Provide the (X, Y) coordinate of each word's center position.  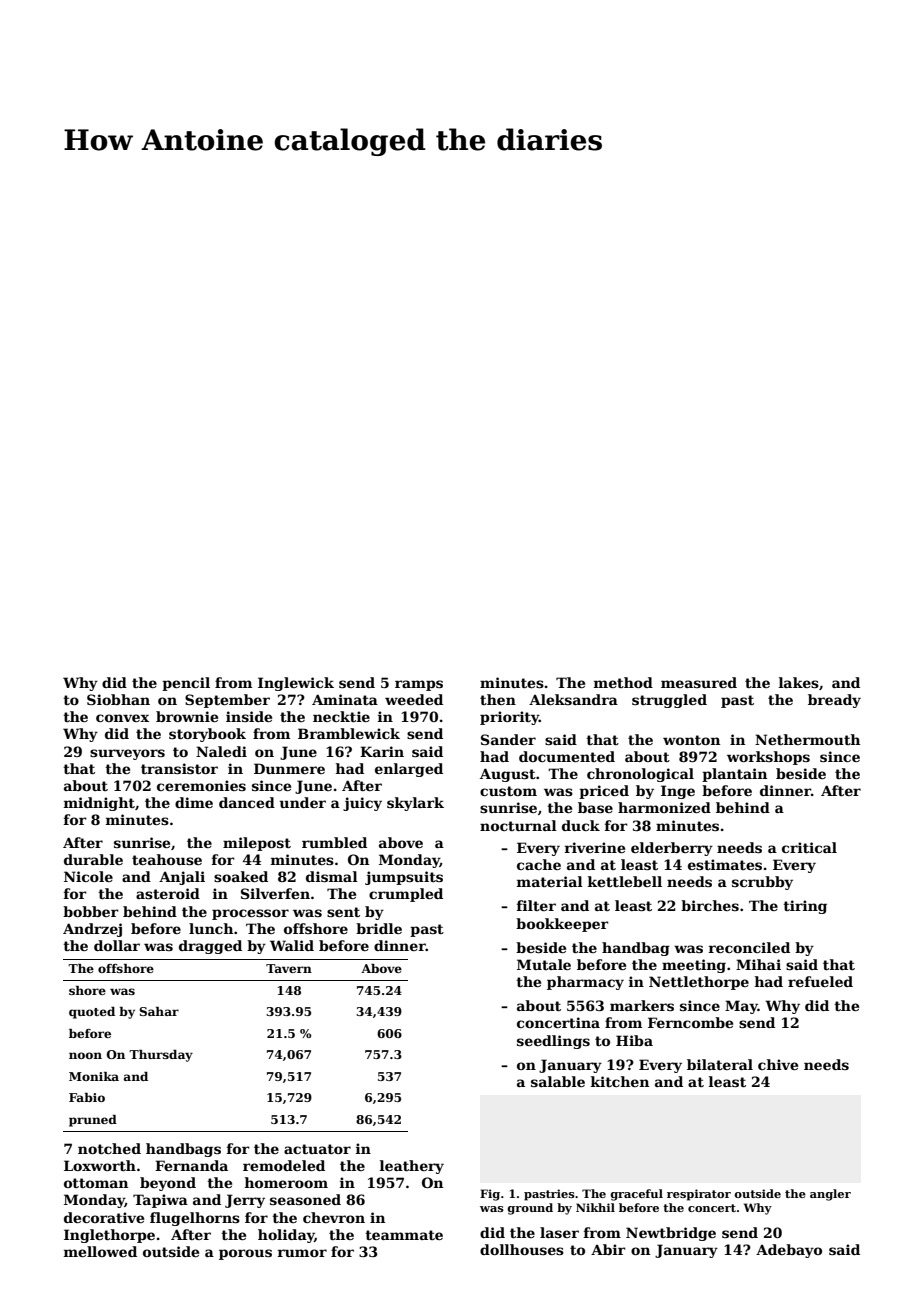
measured (699, 682)
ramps (419, 685)
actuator (317, 1149)
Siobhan (118, 699)
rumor (302, 1253)
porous (245, 1254)
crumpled (406, 895)
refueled (820, 981)
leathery (412, 1167)
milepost (257, 844)
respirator (699, 1195)
